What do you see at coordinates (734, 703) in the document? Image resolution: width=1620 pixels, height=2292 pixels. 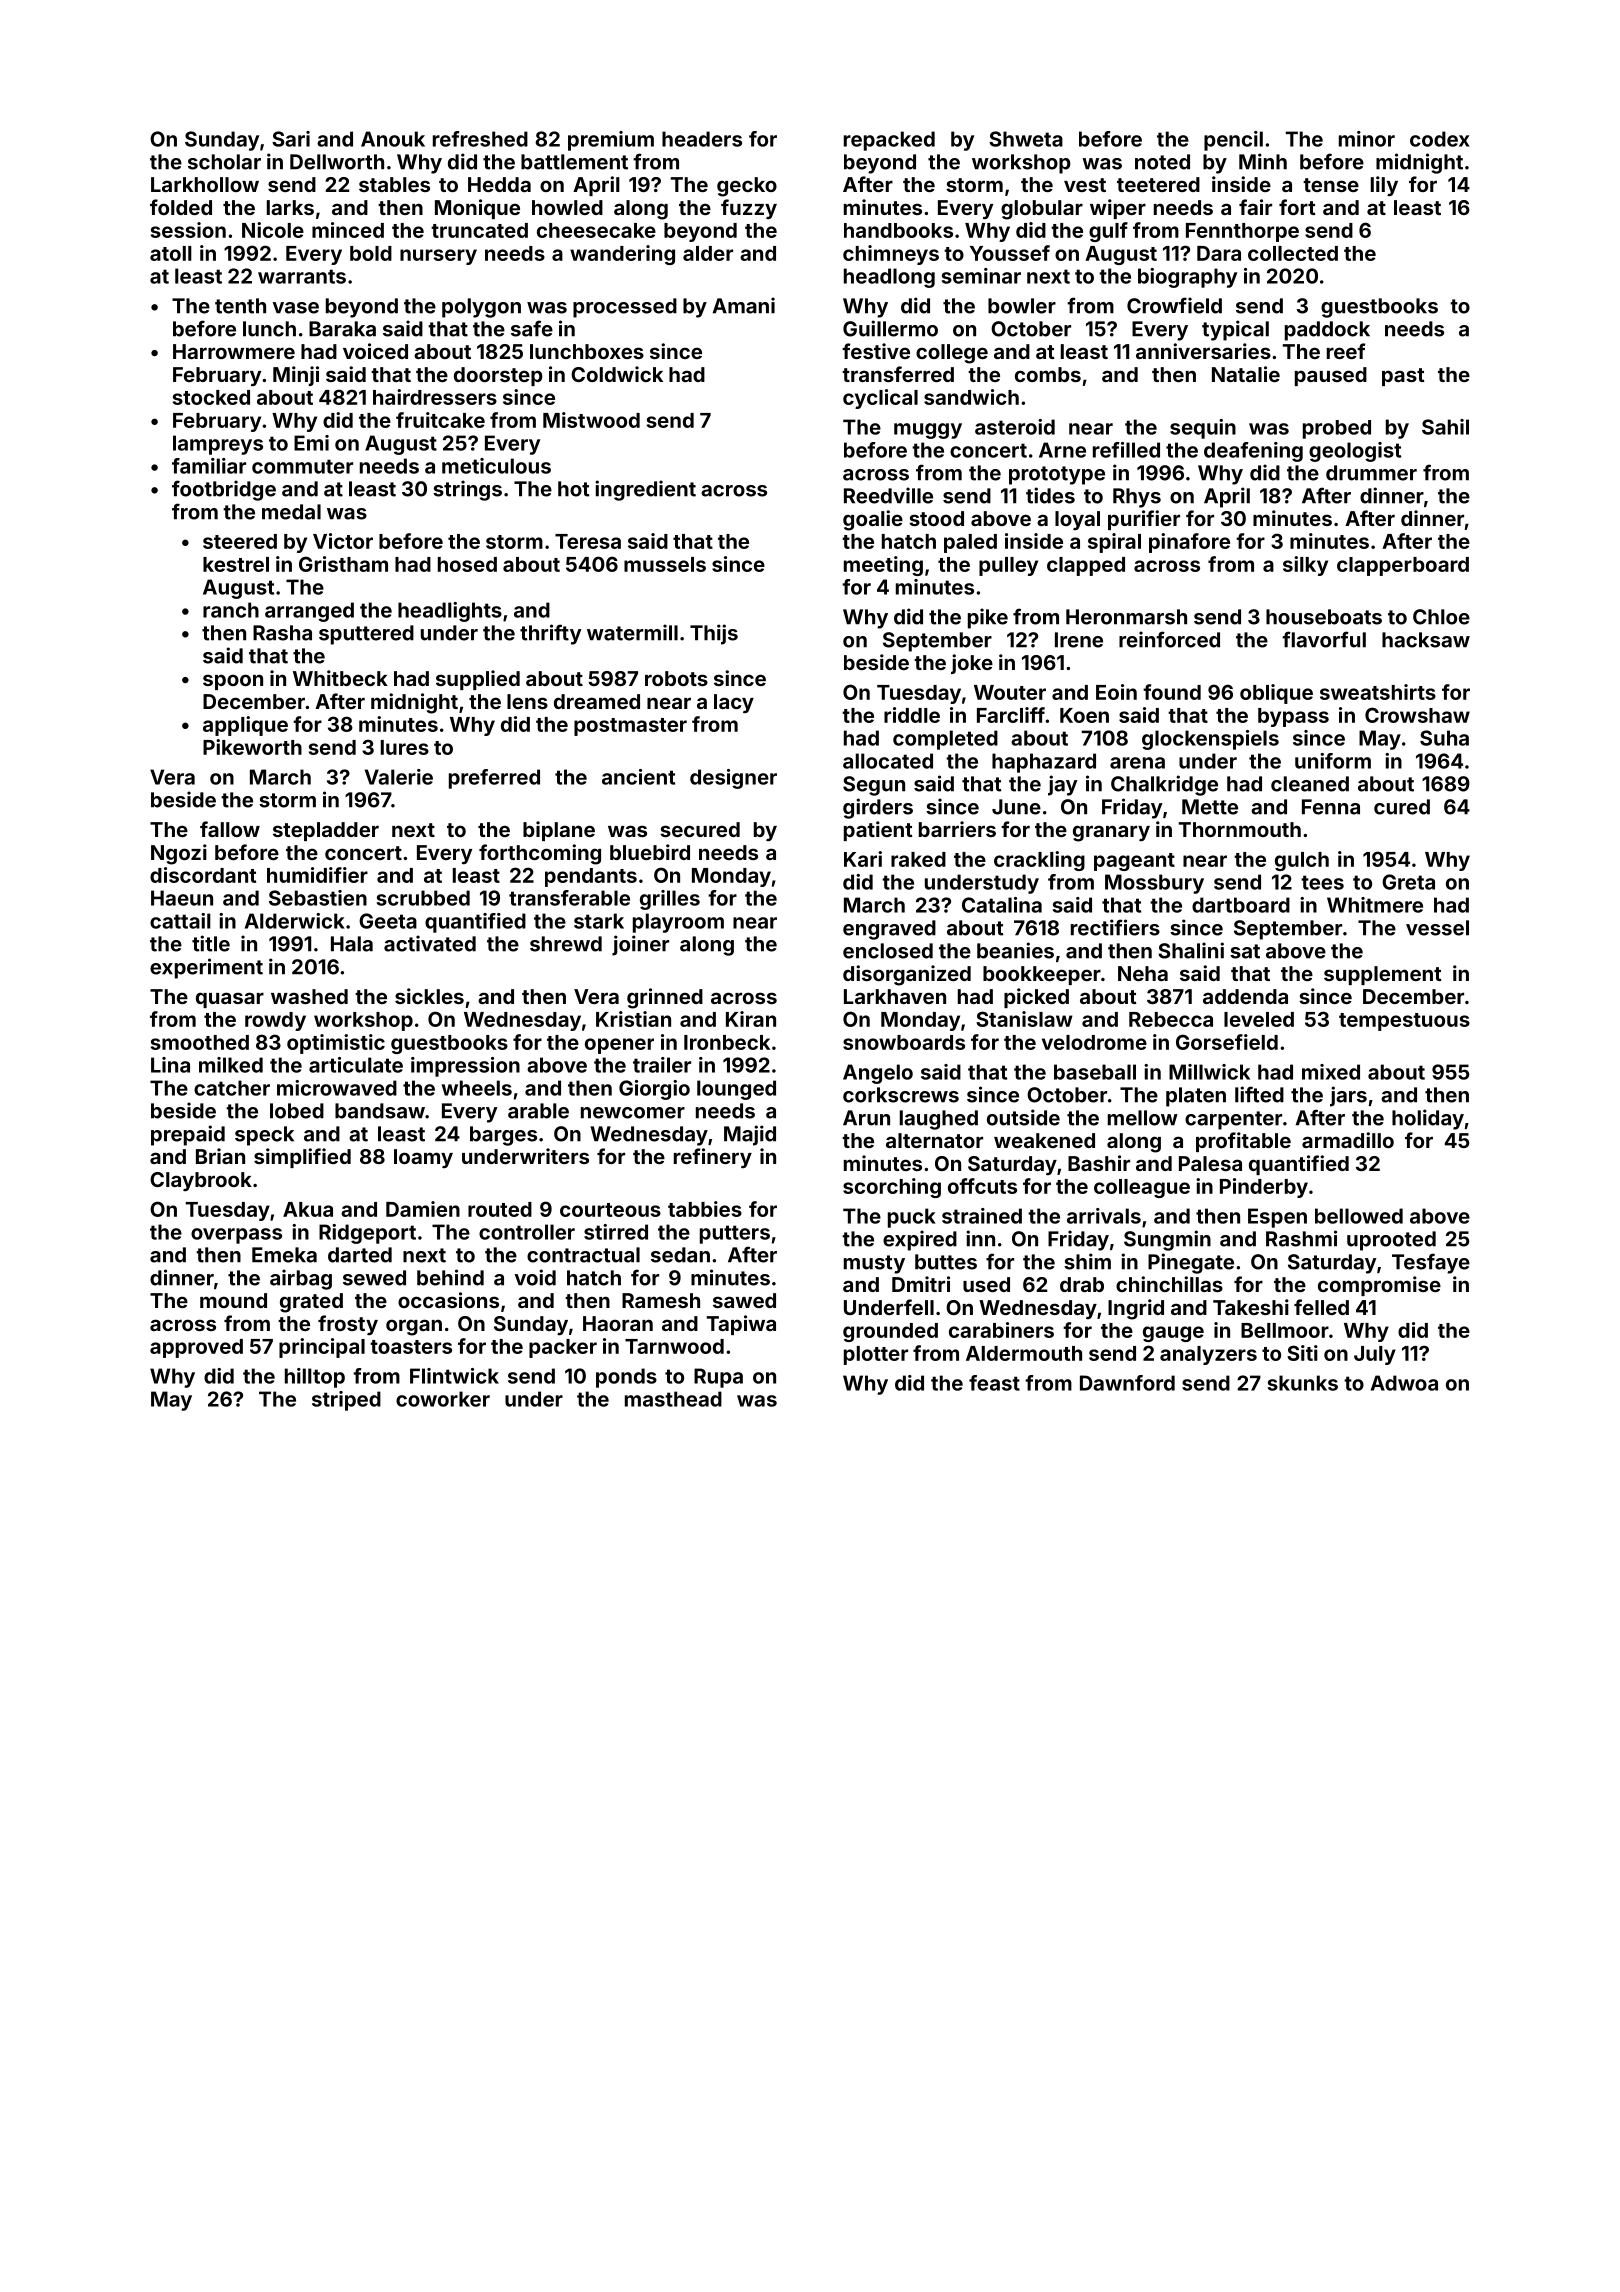 I see `lacy` at bounding box center [734, 703].
